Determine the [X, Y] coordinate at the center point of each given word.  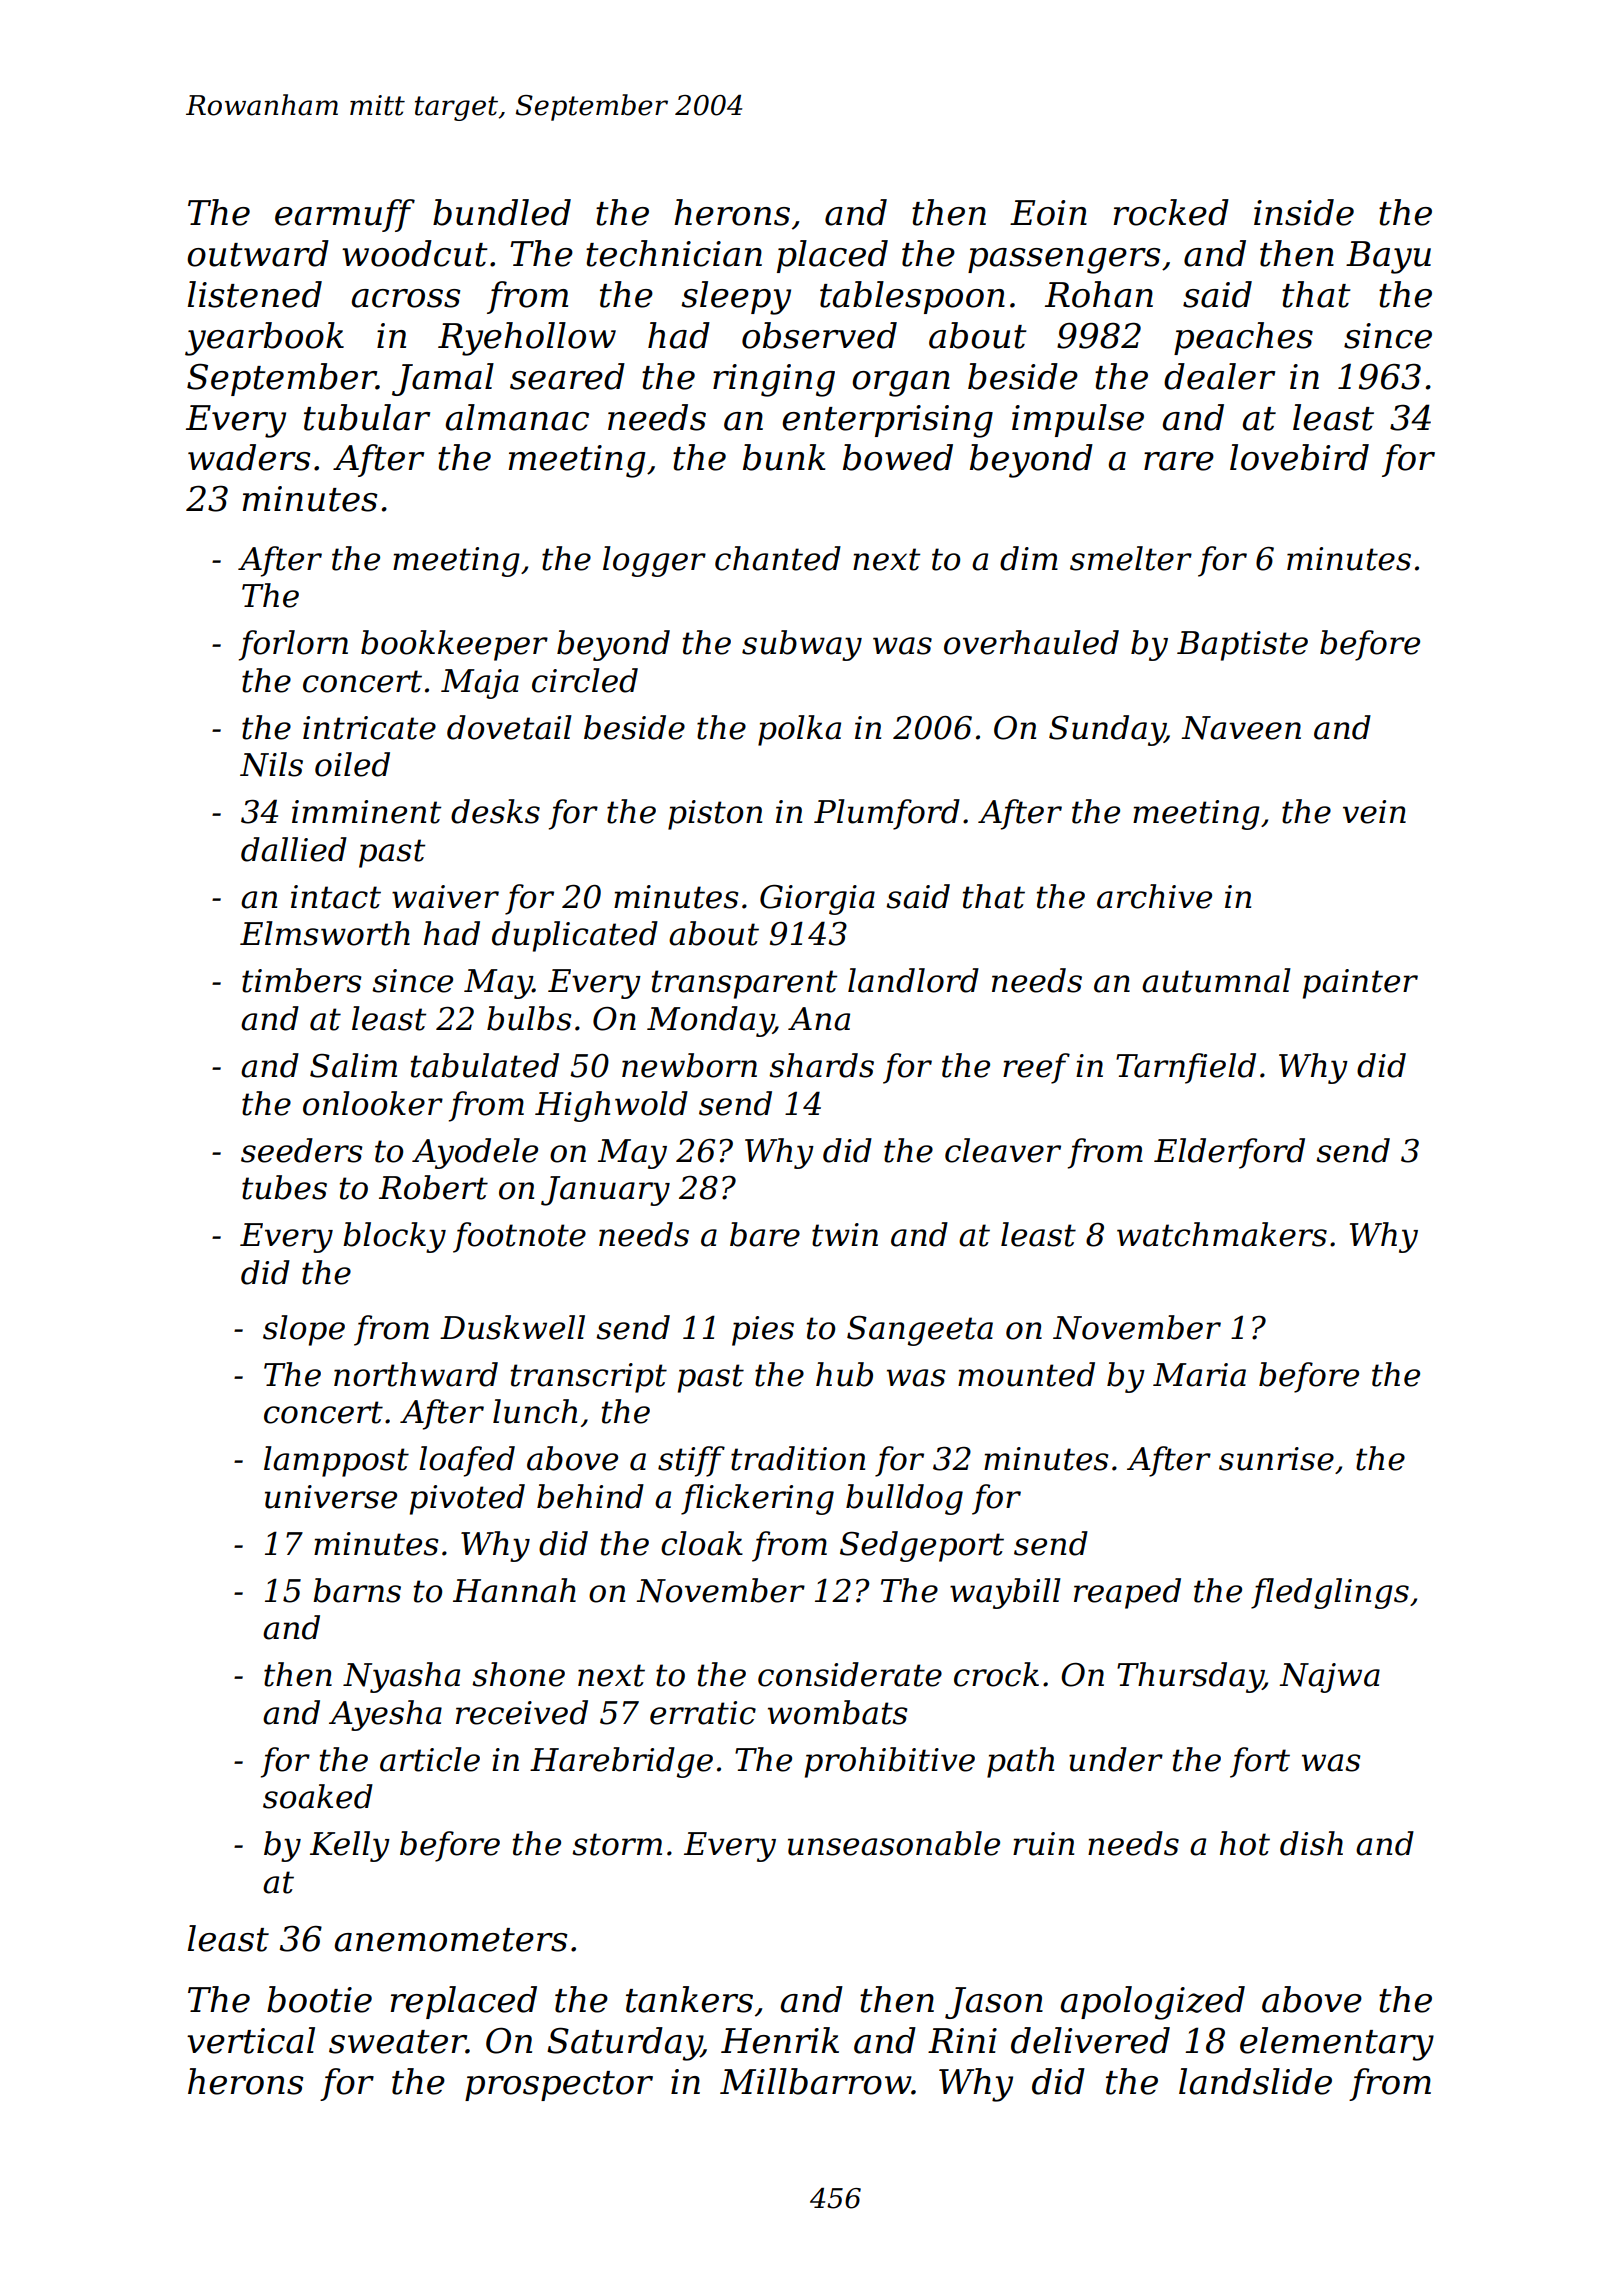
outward [258, 253]
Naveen [1241, 728]
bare [765, 1234]
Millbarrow [815, 2081]
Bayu [1388, 257]
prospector [559, 2086]
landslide [1255, 2081]
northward [416, 1374]
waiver [445, 897]
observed [819, 335]
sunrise [1276, 1459]
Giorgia [817, 900]
